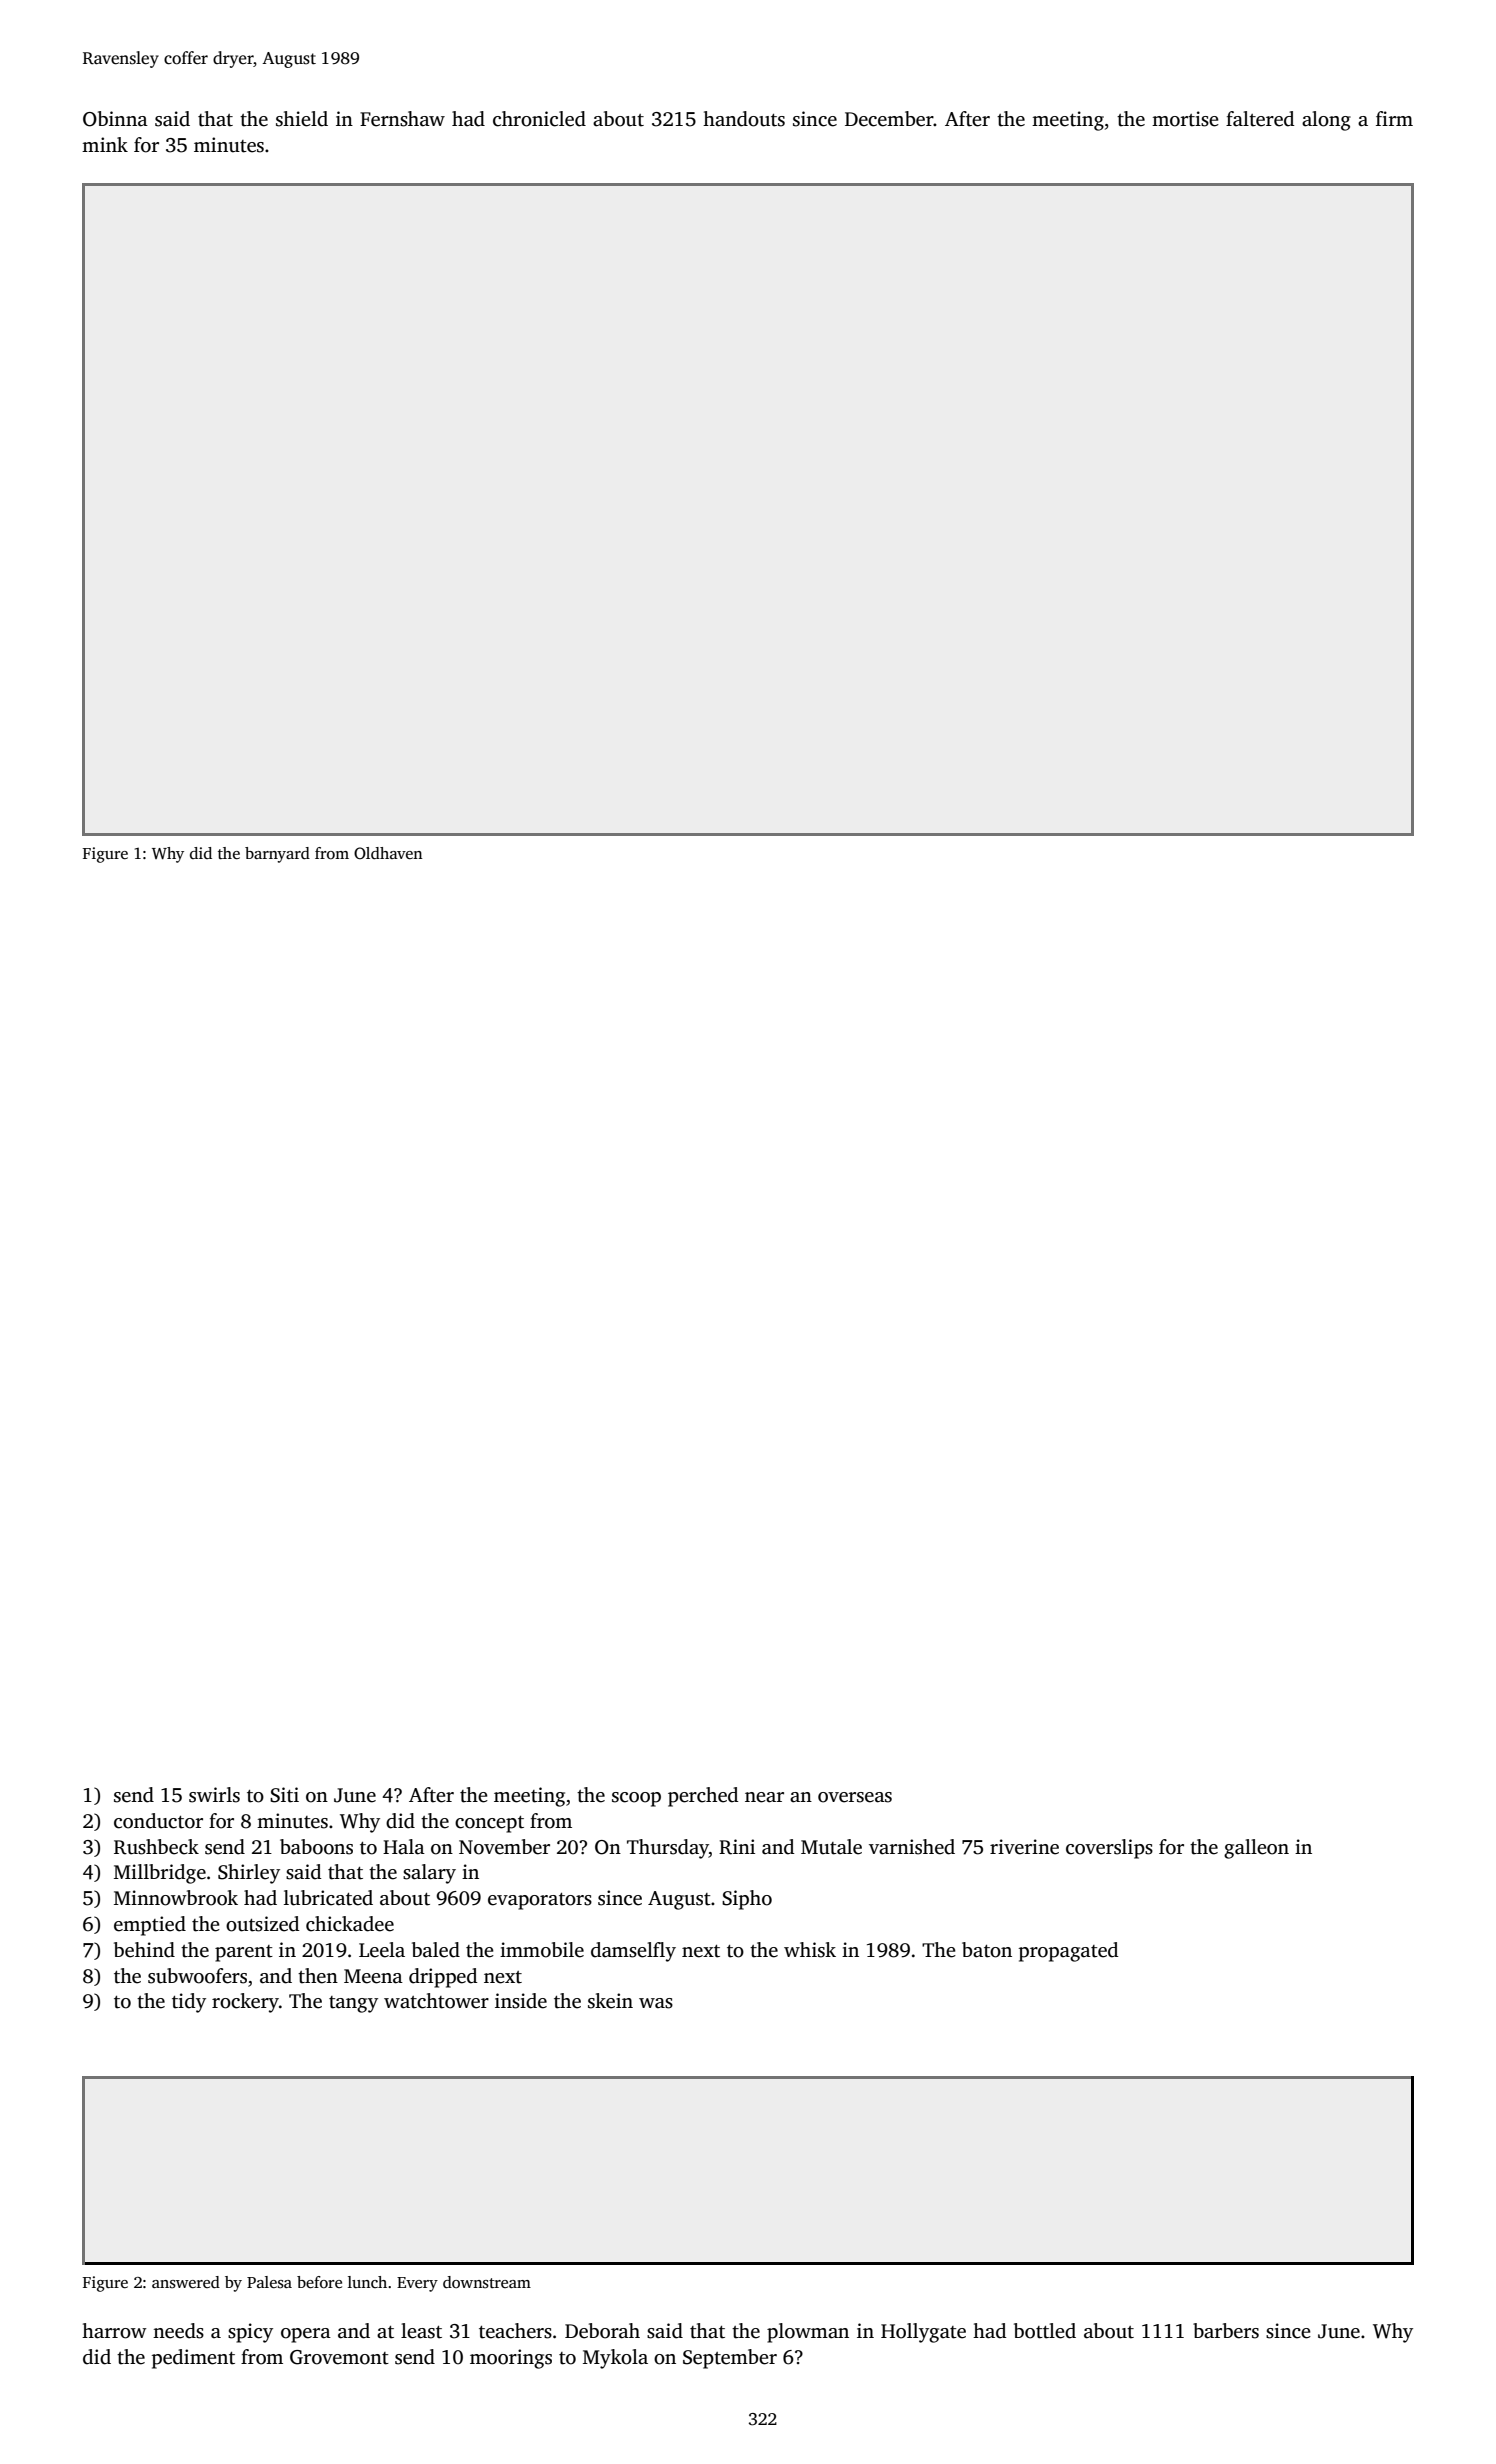 The height and width of the page is (2464, 1496). I want to click on varnished, so click(912, 1847).
